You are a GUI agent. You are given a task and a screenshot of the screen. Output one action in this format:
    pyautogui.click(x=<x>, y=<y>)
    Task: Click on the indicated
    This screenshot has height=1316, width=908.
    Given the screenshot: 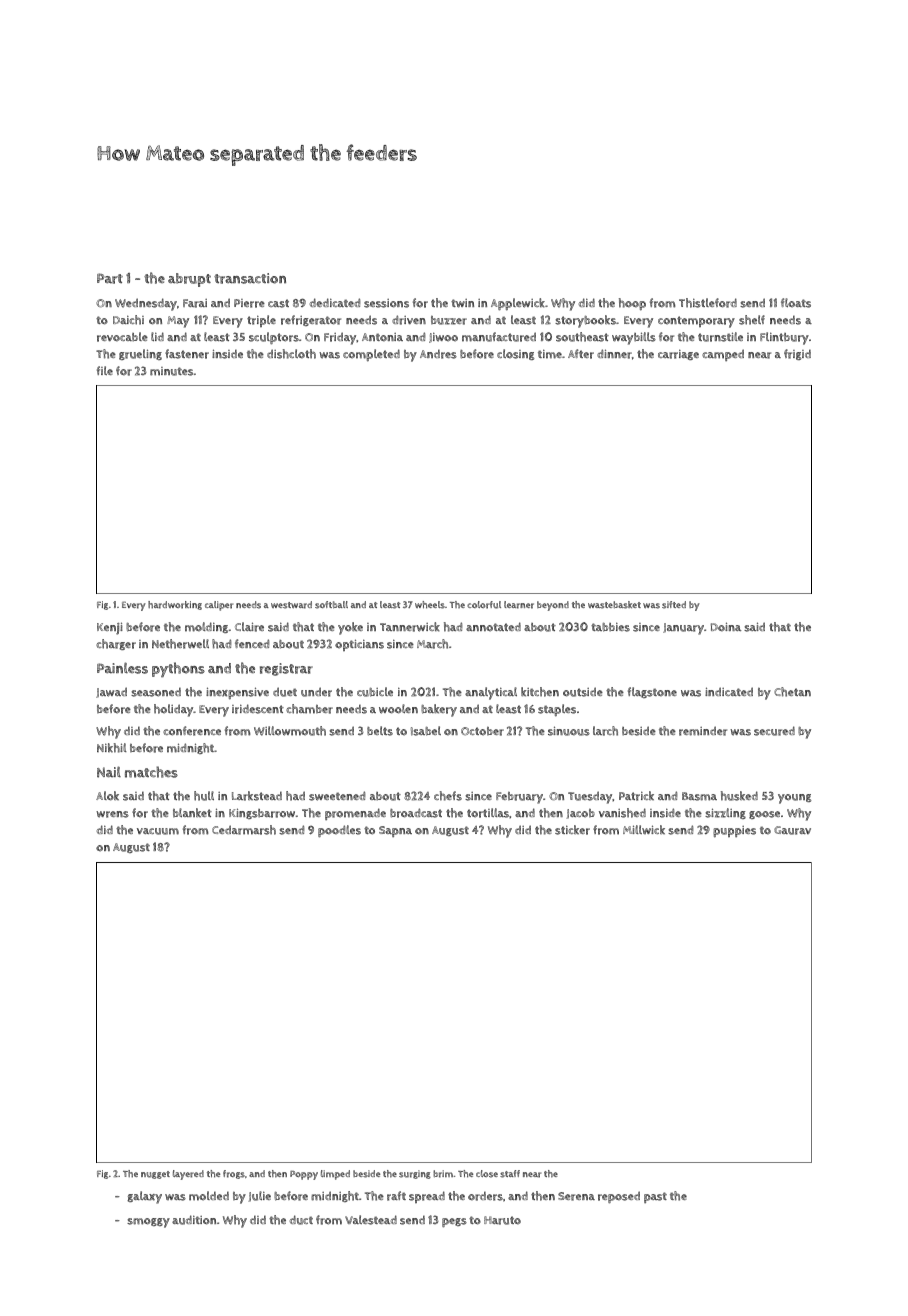 What is the action you would take?
    pyautogui.click(x=729, y=691)
